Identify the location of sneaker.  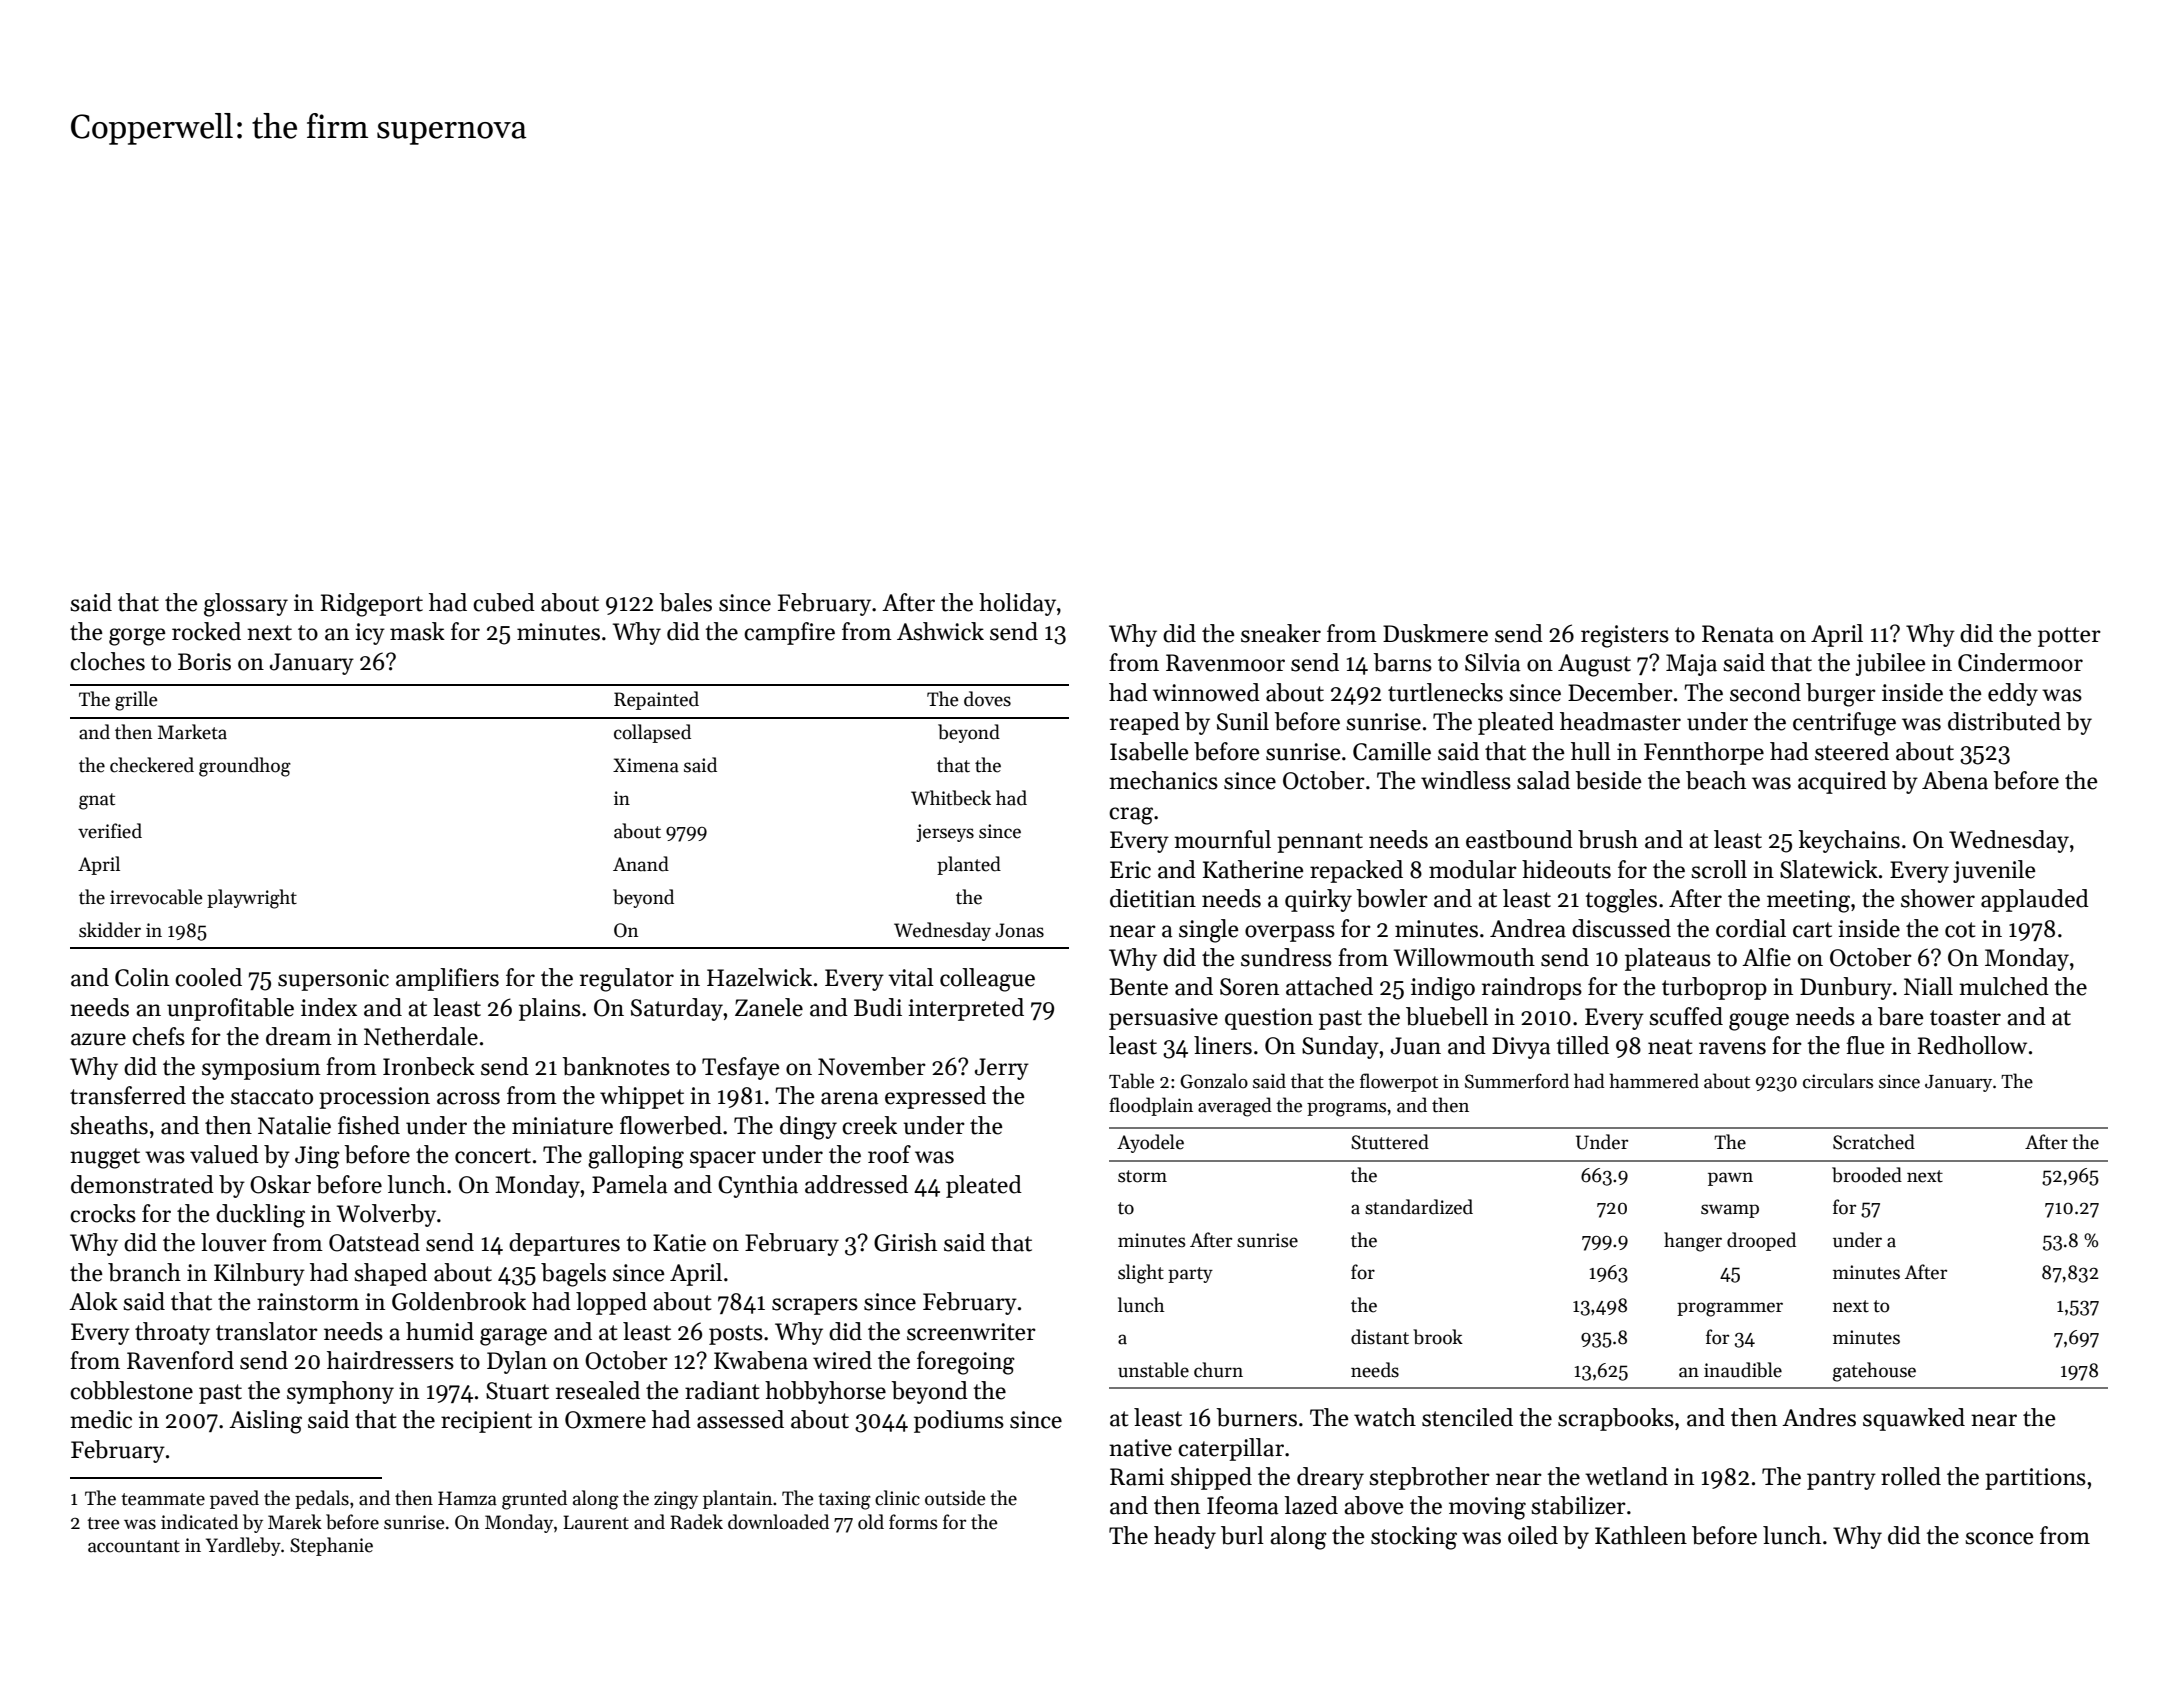
(1281, 633).
